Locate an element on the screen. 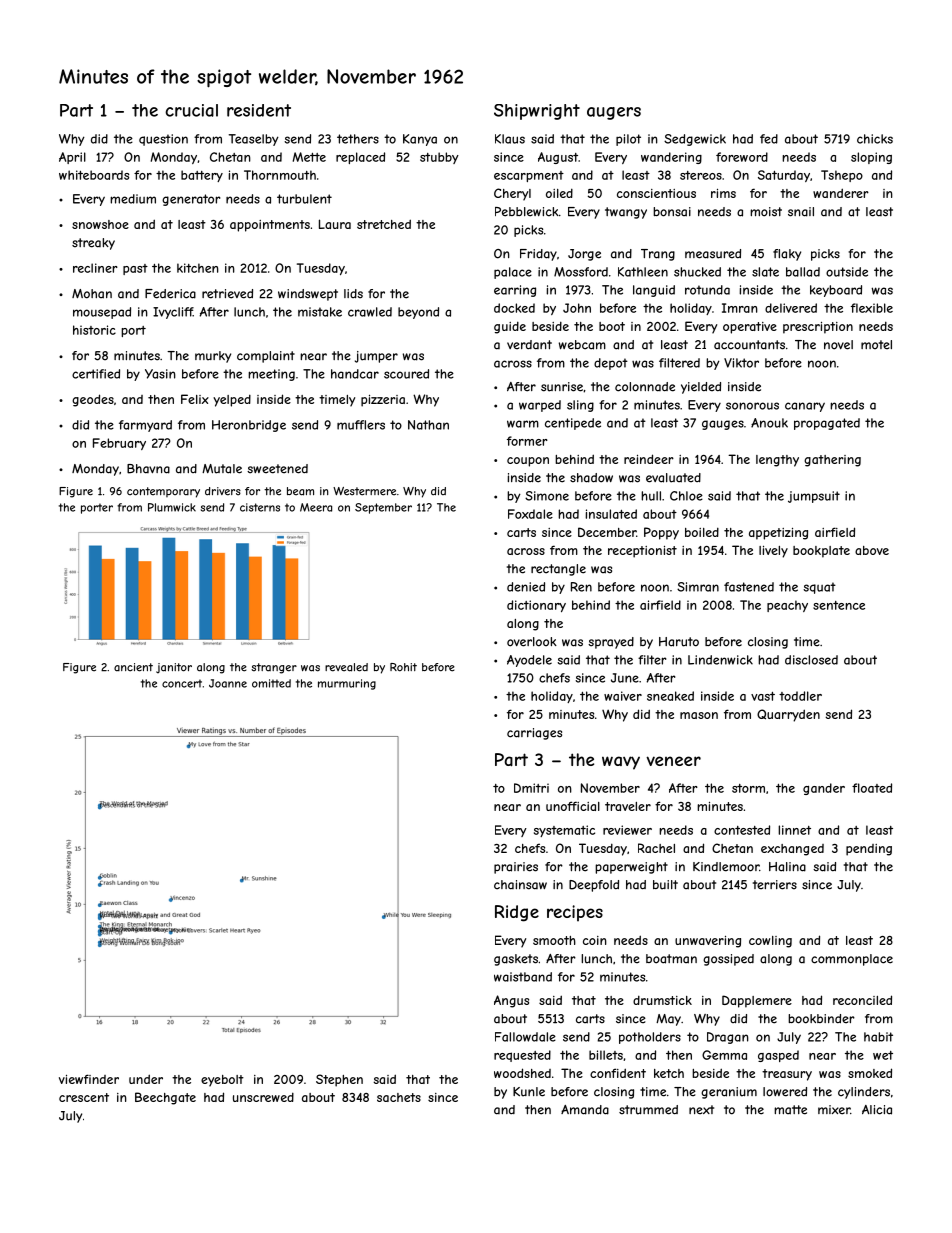  eyebolt is located at coordinates (222, 1081).
